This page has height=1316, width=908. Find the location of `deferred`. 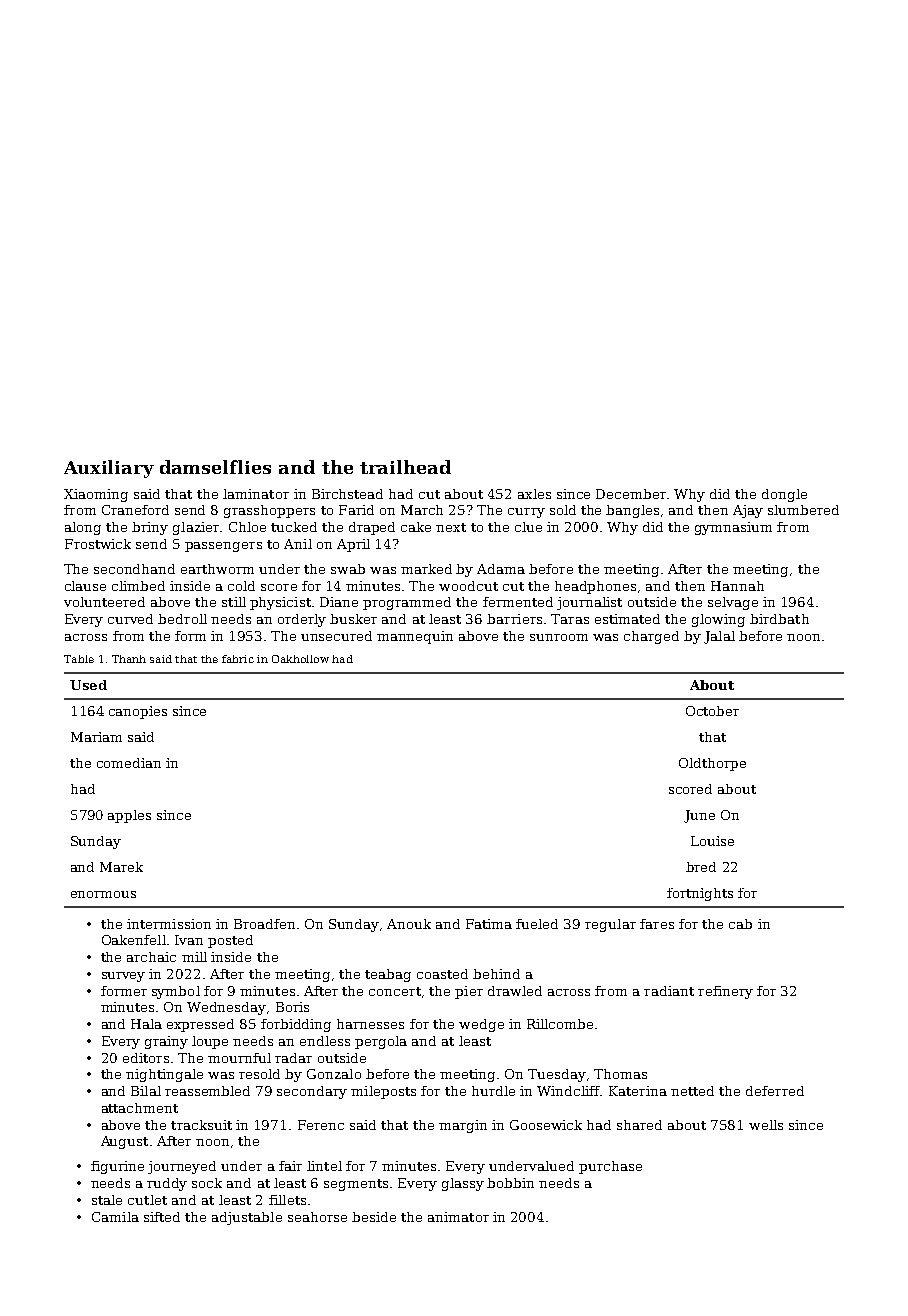

deferred is located at coordinates (775, 1091).
